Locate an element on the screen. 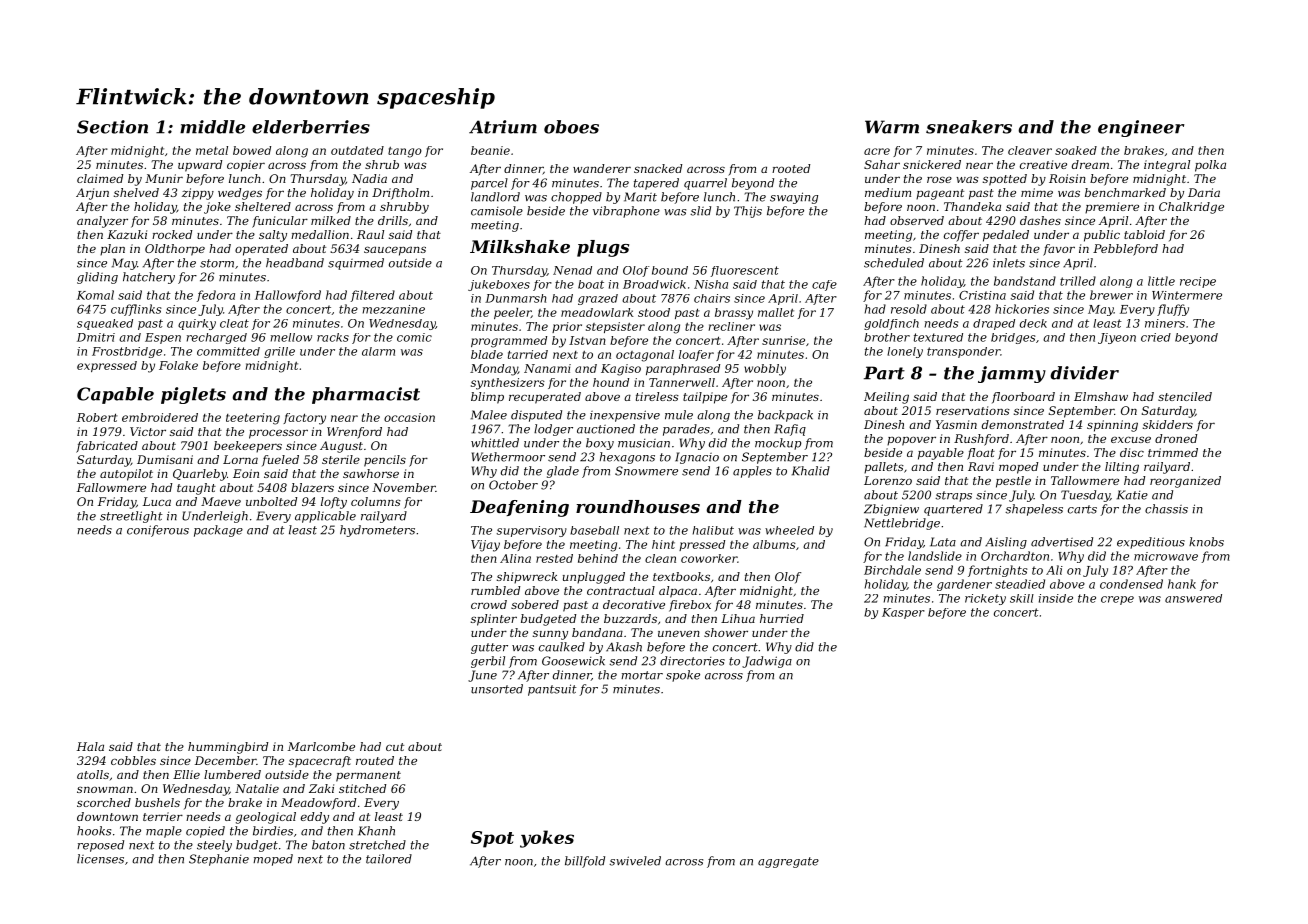  soaked is located at coordinates (1076, 150).
